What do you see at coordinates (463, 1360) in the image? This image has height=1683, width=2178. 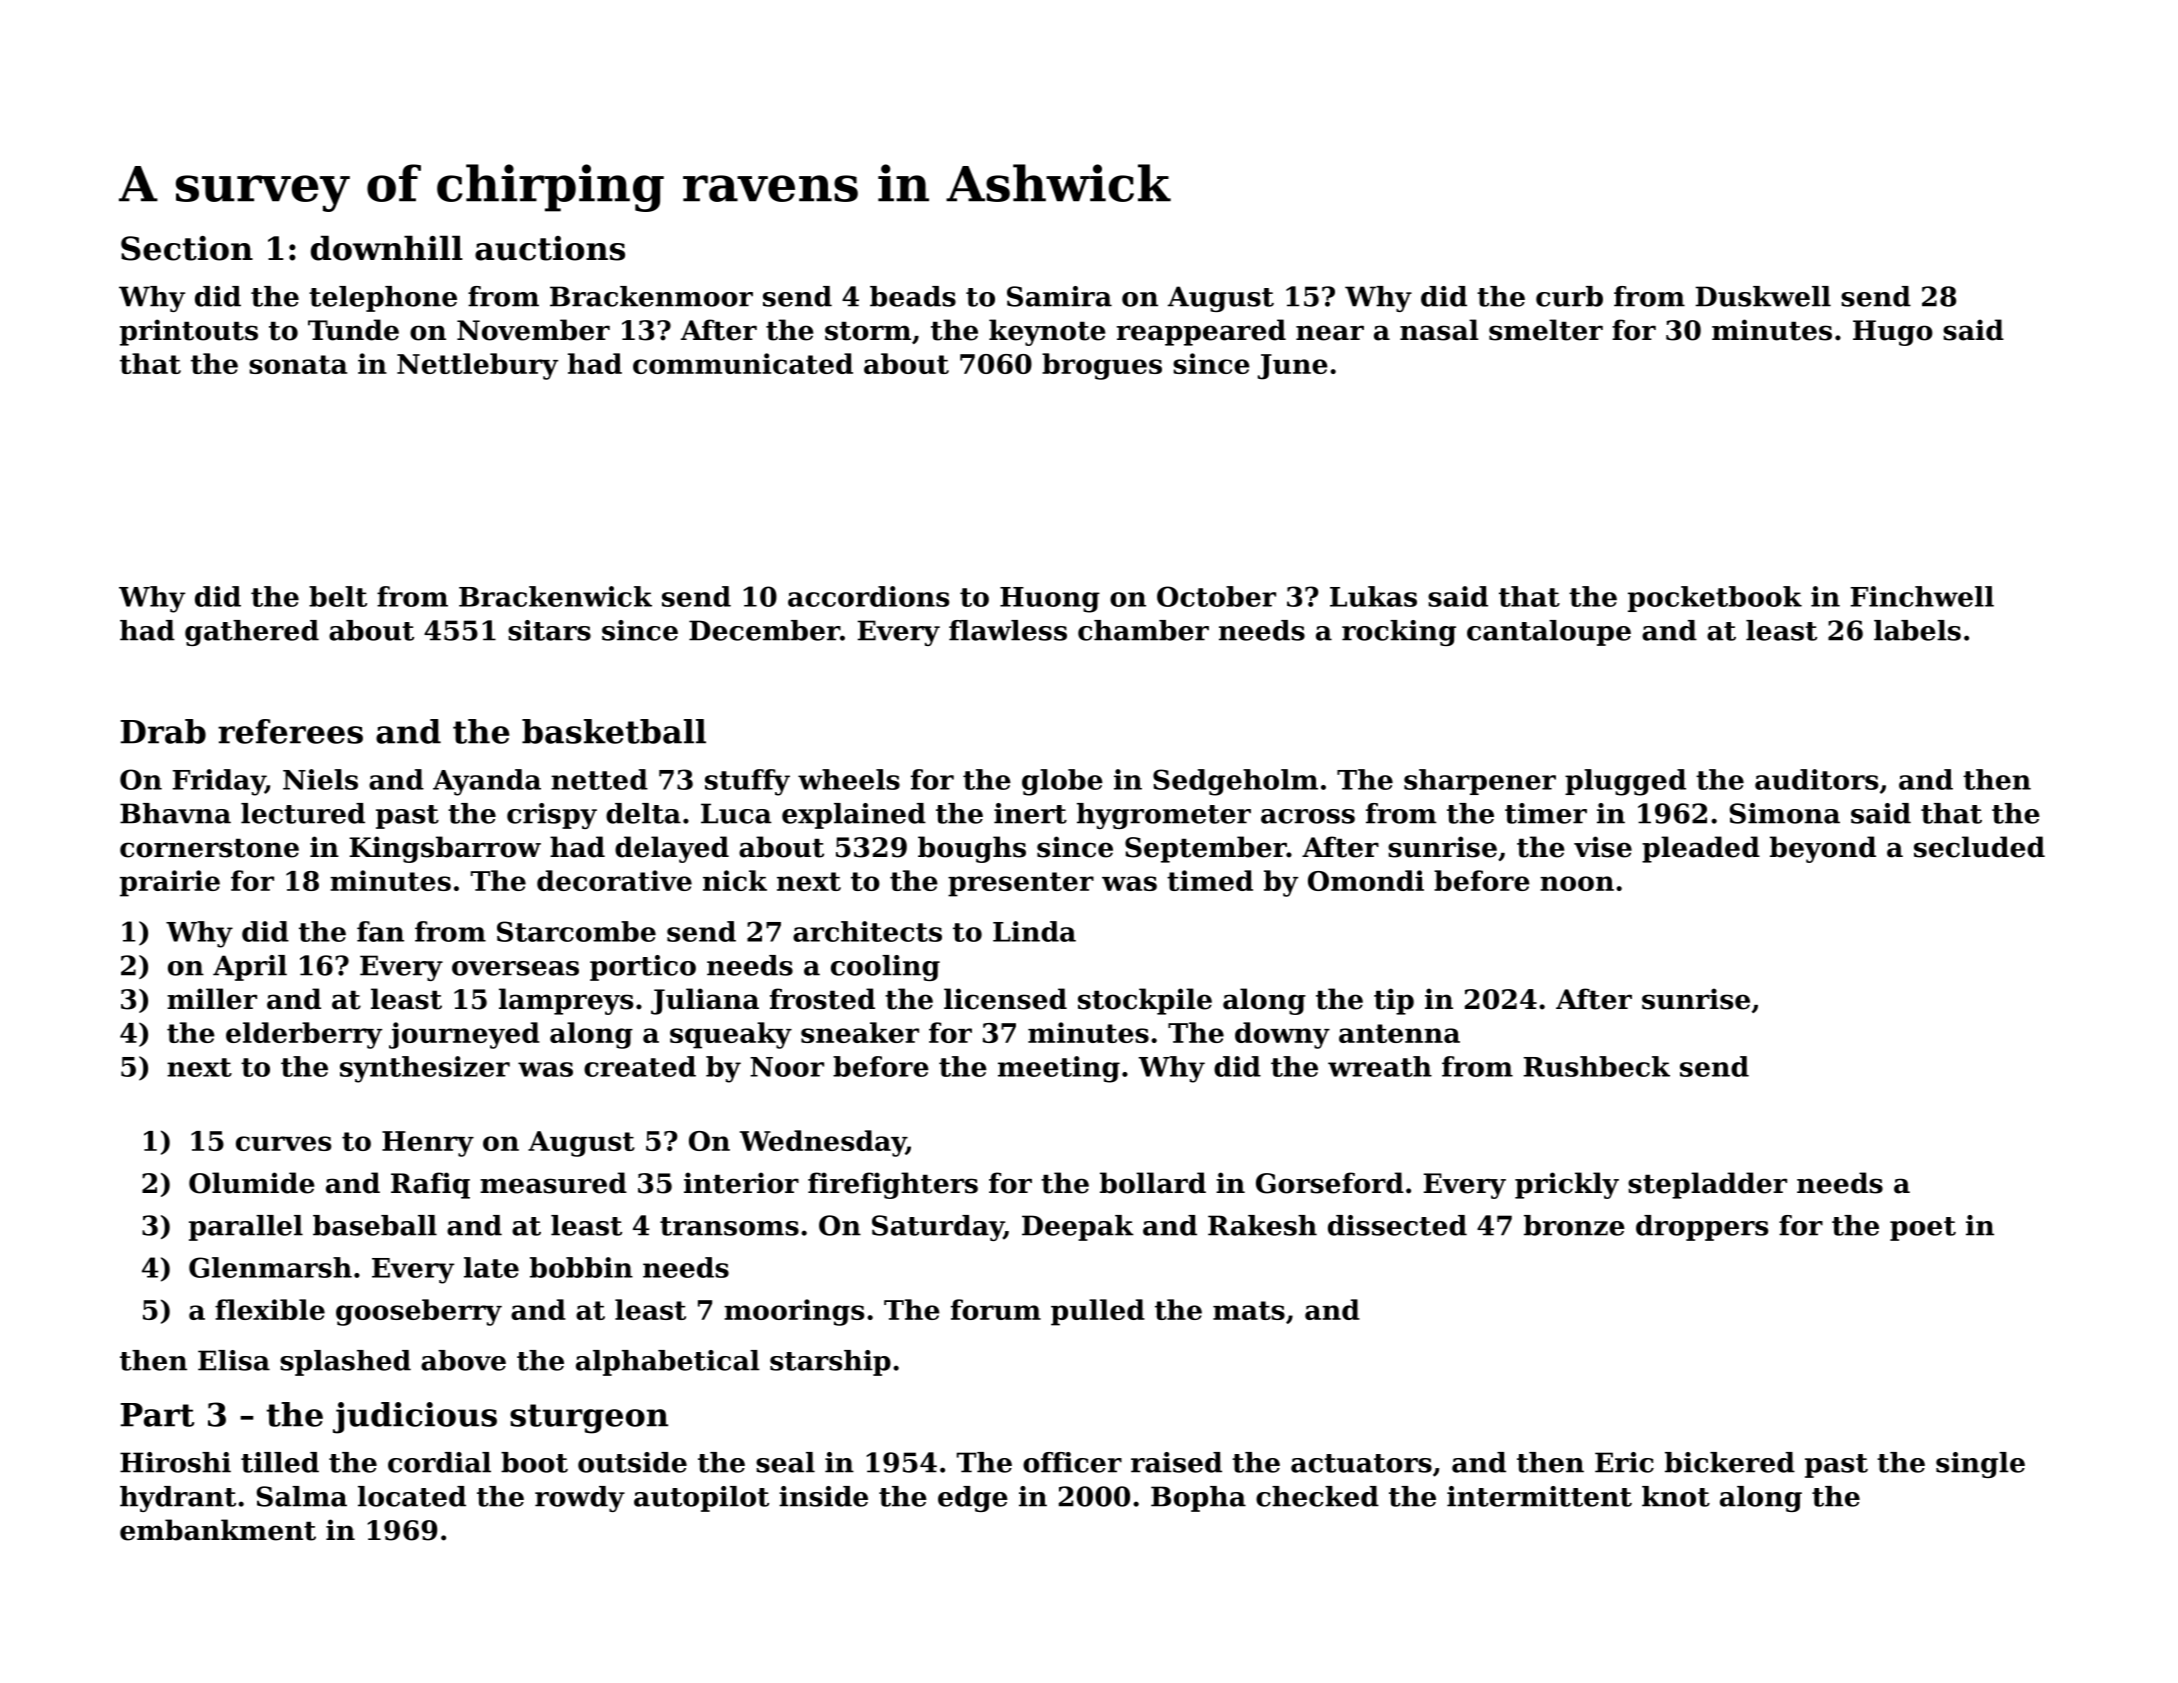 I see `above` at bounding box center [463, 1360].
